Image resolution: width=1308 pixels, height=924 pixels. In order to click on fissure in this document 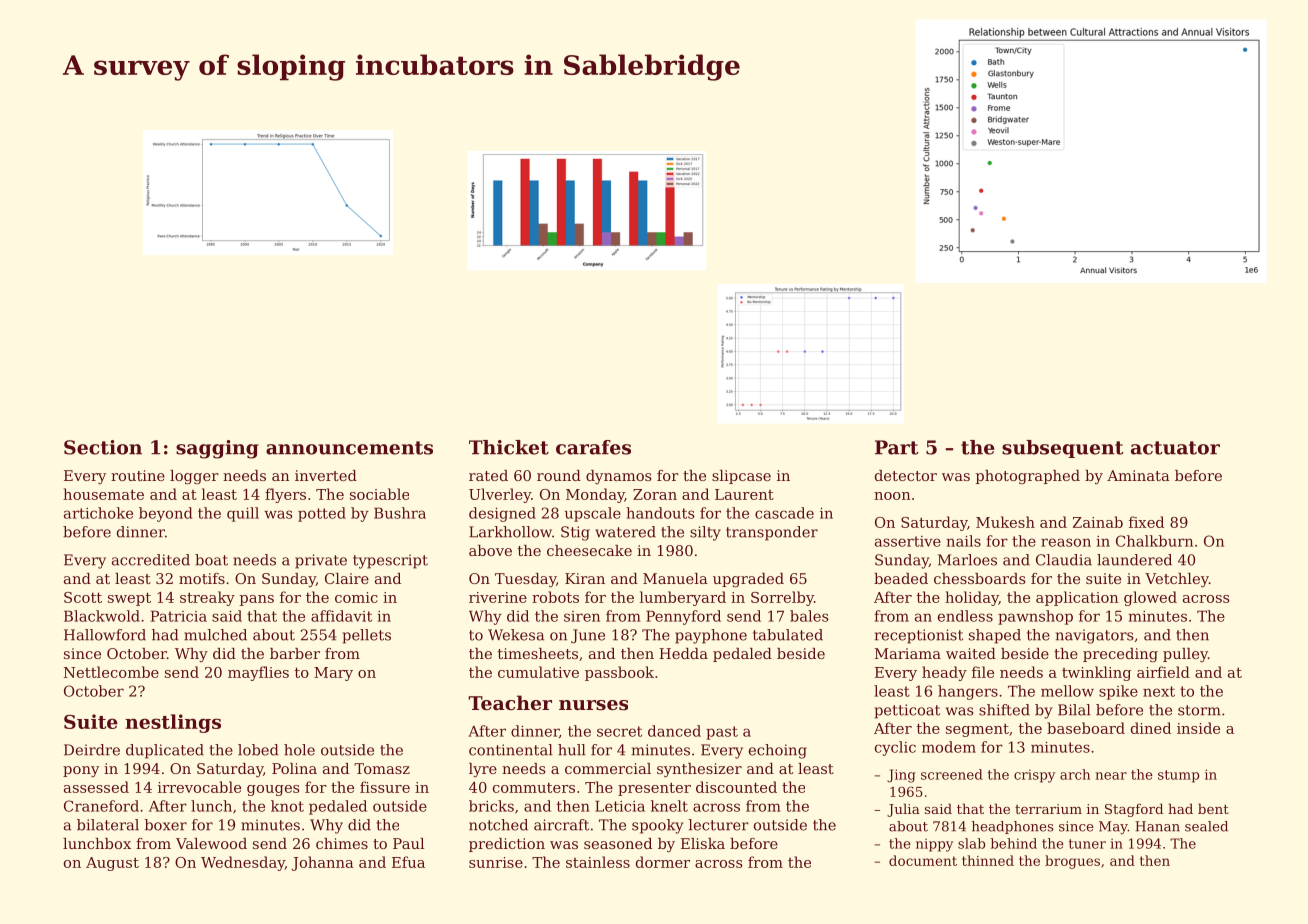, I will do `click(385, 787)`.
